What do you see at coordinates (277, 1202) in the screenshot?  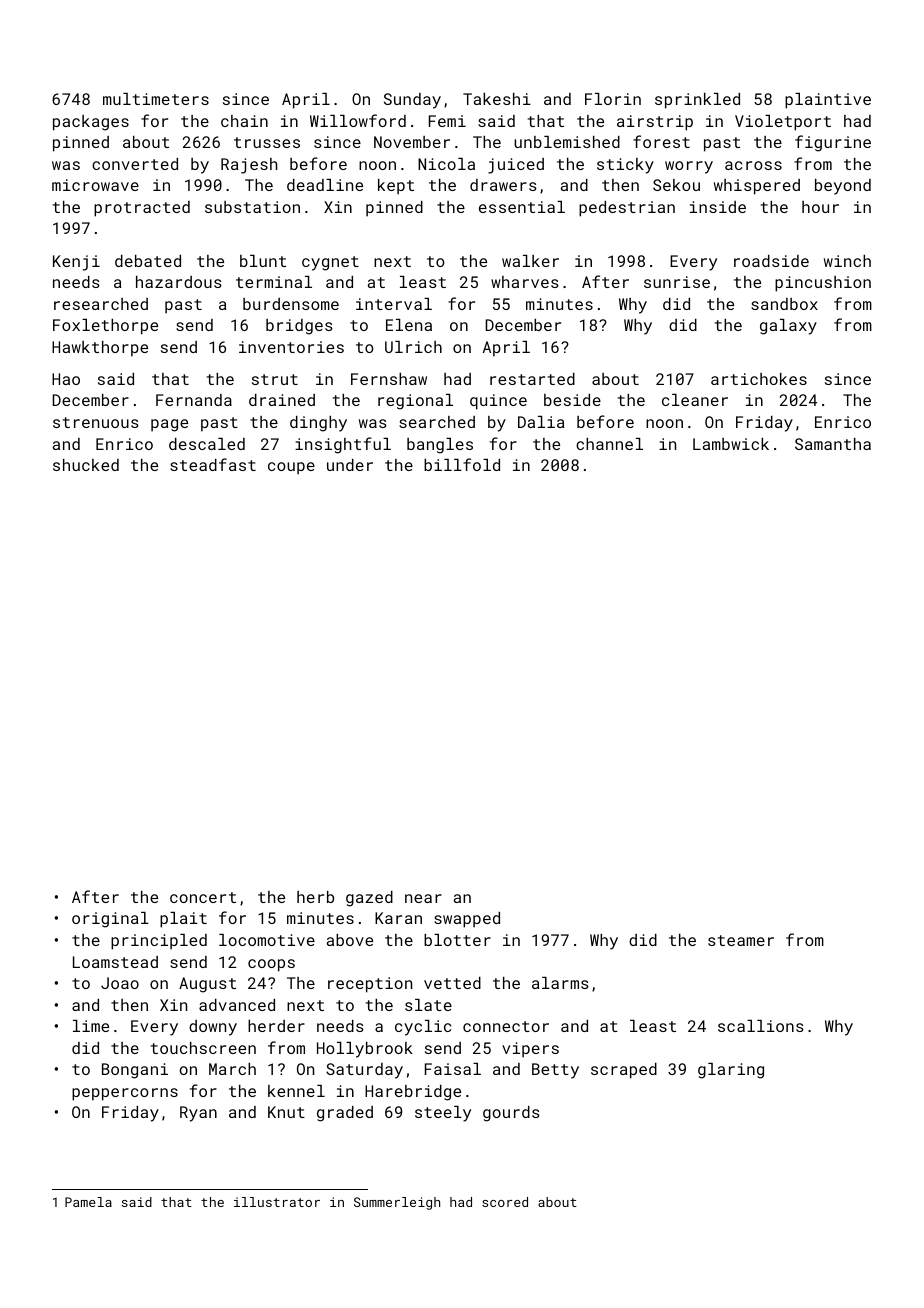 I see `illustrator` at bounding box center [277, 1202].
